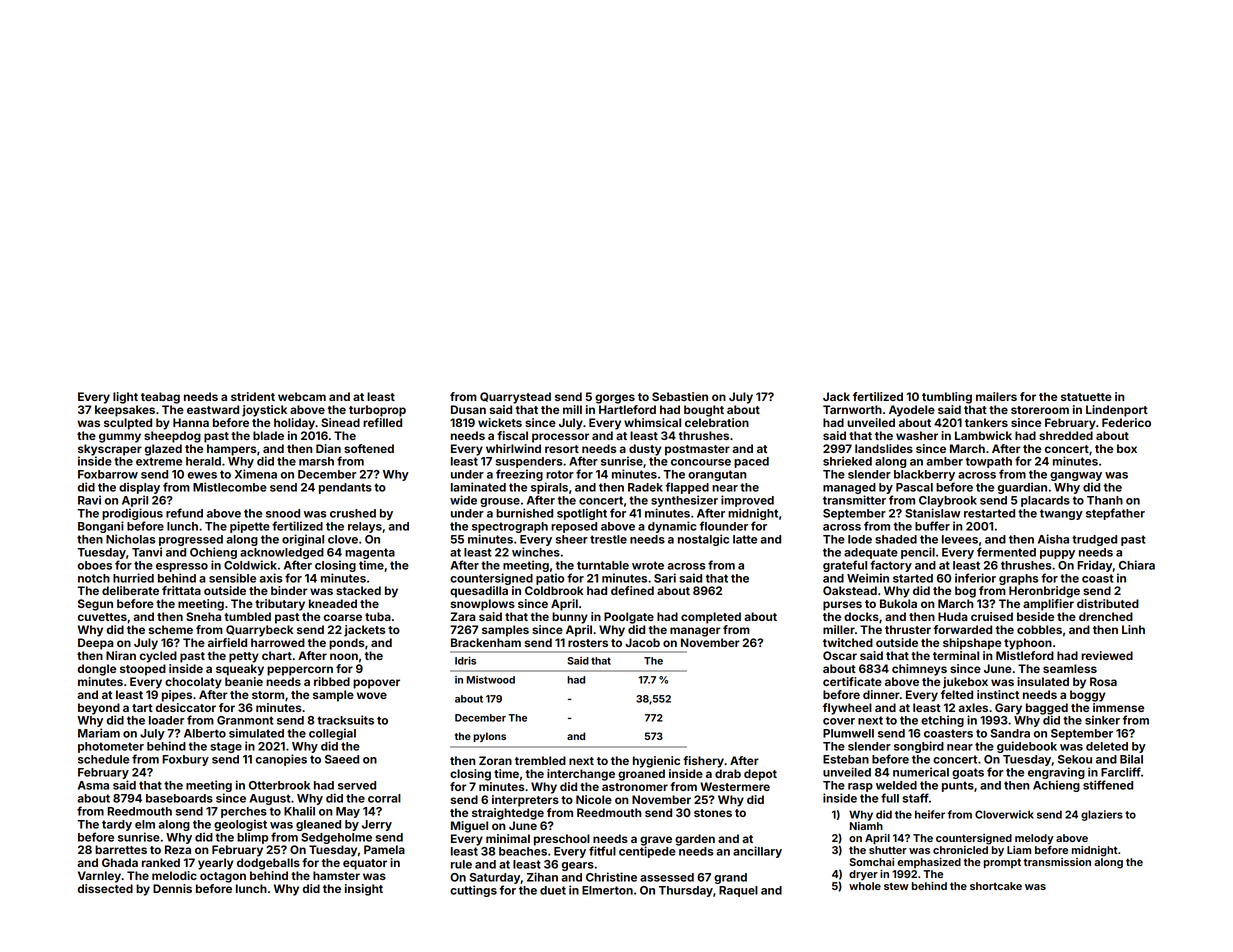 The height and width of the screenshot is (952, 1233). What do you see at coordinates (121, 849) in the screenshot?
I see `barrettes` at bounding box center [121, 849].
